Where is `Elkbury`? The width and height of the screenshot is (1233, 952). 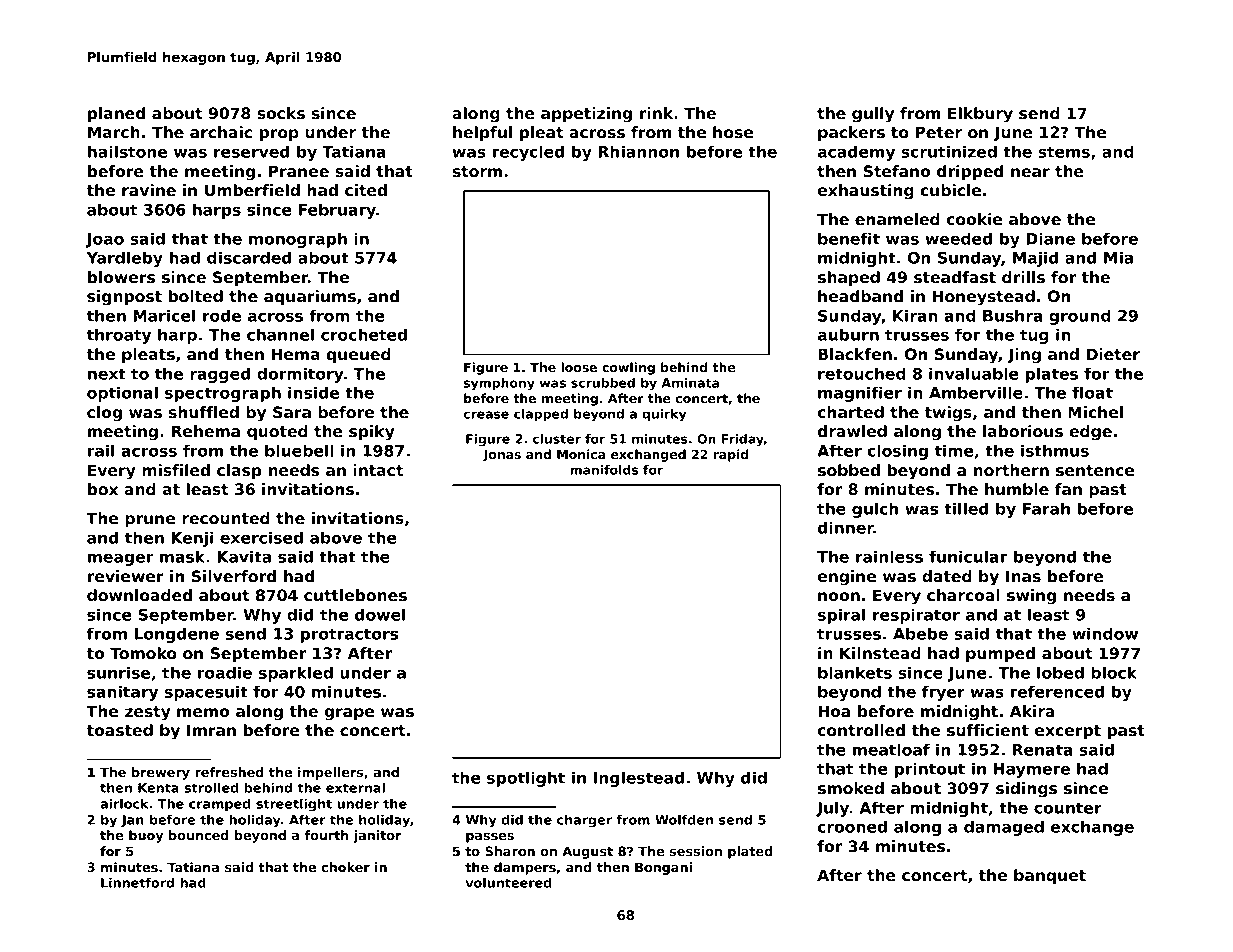
Elkbury is located at coordinates (980, 115).
